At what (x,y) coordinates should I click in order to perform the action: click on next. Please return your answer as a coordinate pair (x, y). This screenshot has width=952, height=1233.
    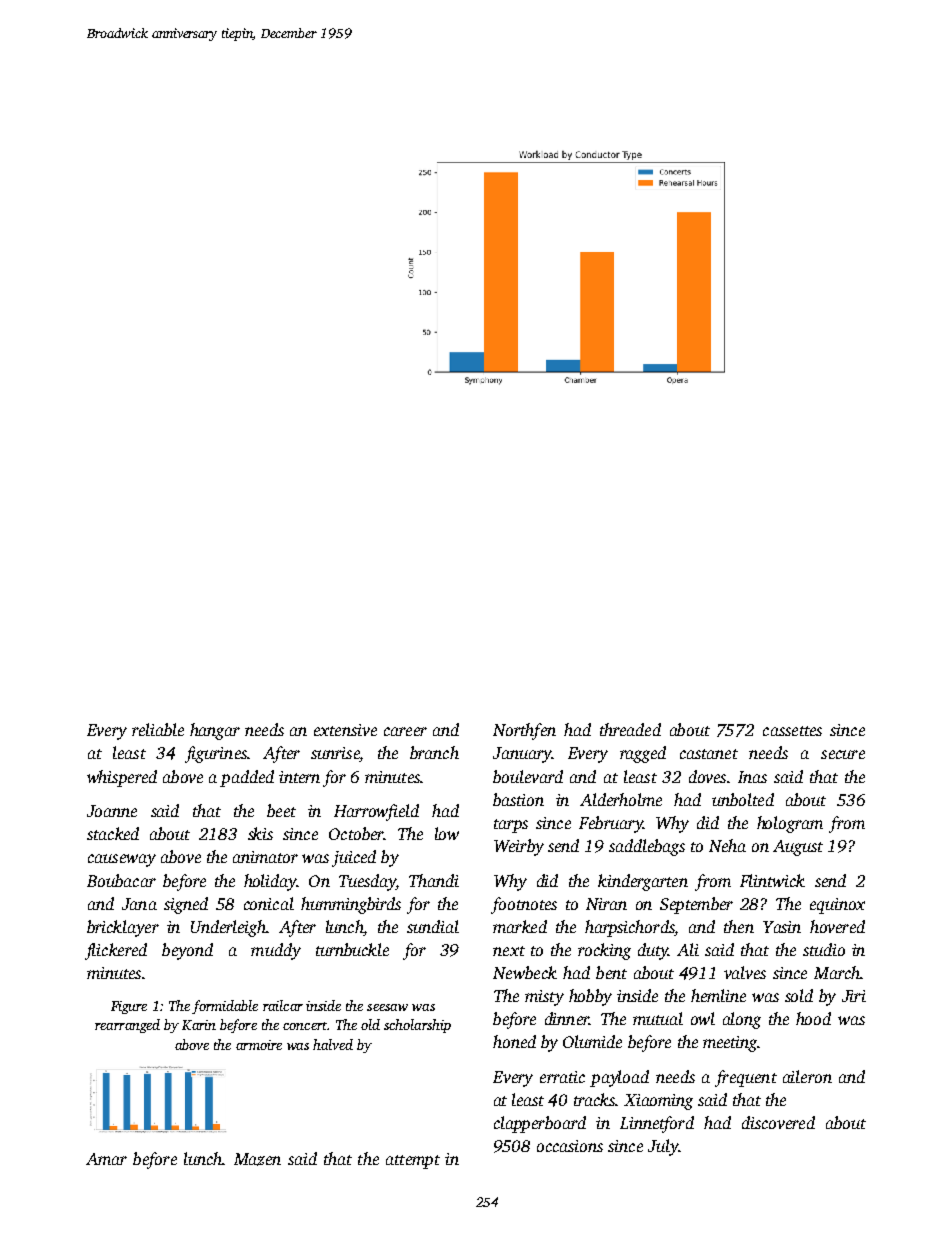
    Looking at the image, I should click on (509, 951).
